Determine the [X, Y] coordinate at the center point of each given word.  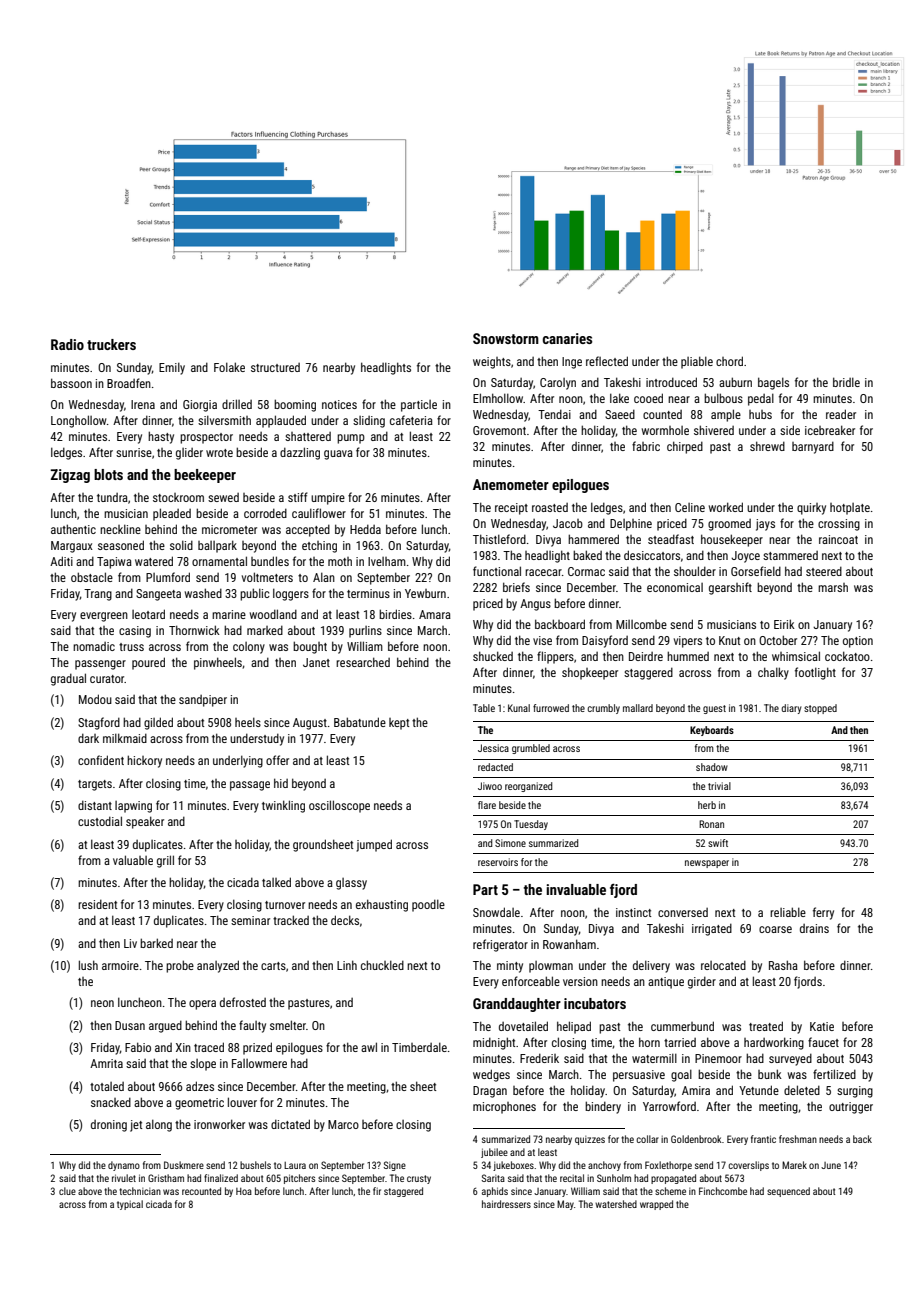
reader [841, 414]
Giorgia [200, 406]
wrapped [656, 1205]
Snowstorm [506, 338]
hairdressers [506, 1204]
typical [130, 1205]
